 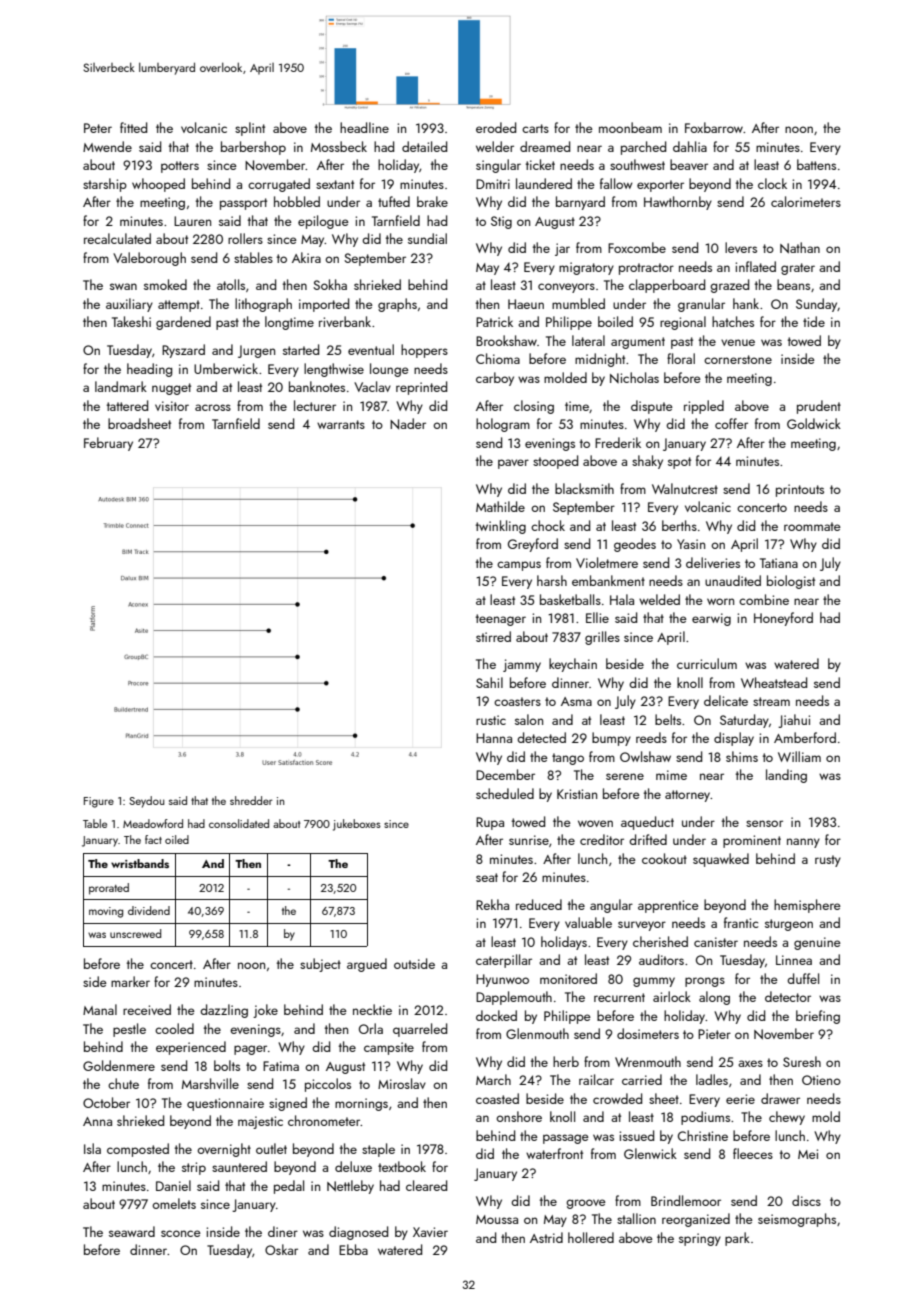 I want to click on cookout, so click(x=664, y=858).
